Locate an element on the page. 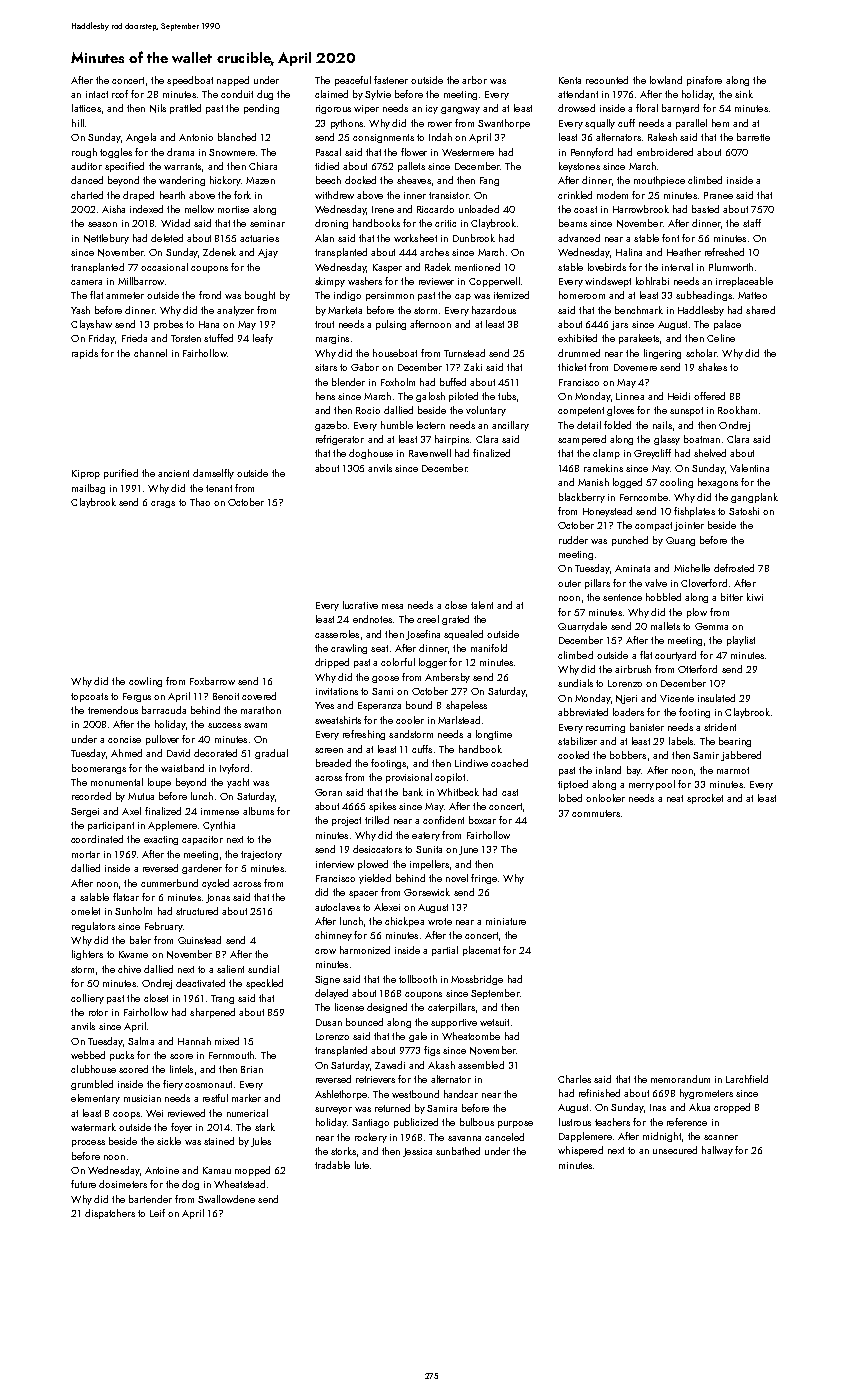 This document has width=849, height=1400. hill is located at coordinates (78, 123).
